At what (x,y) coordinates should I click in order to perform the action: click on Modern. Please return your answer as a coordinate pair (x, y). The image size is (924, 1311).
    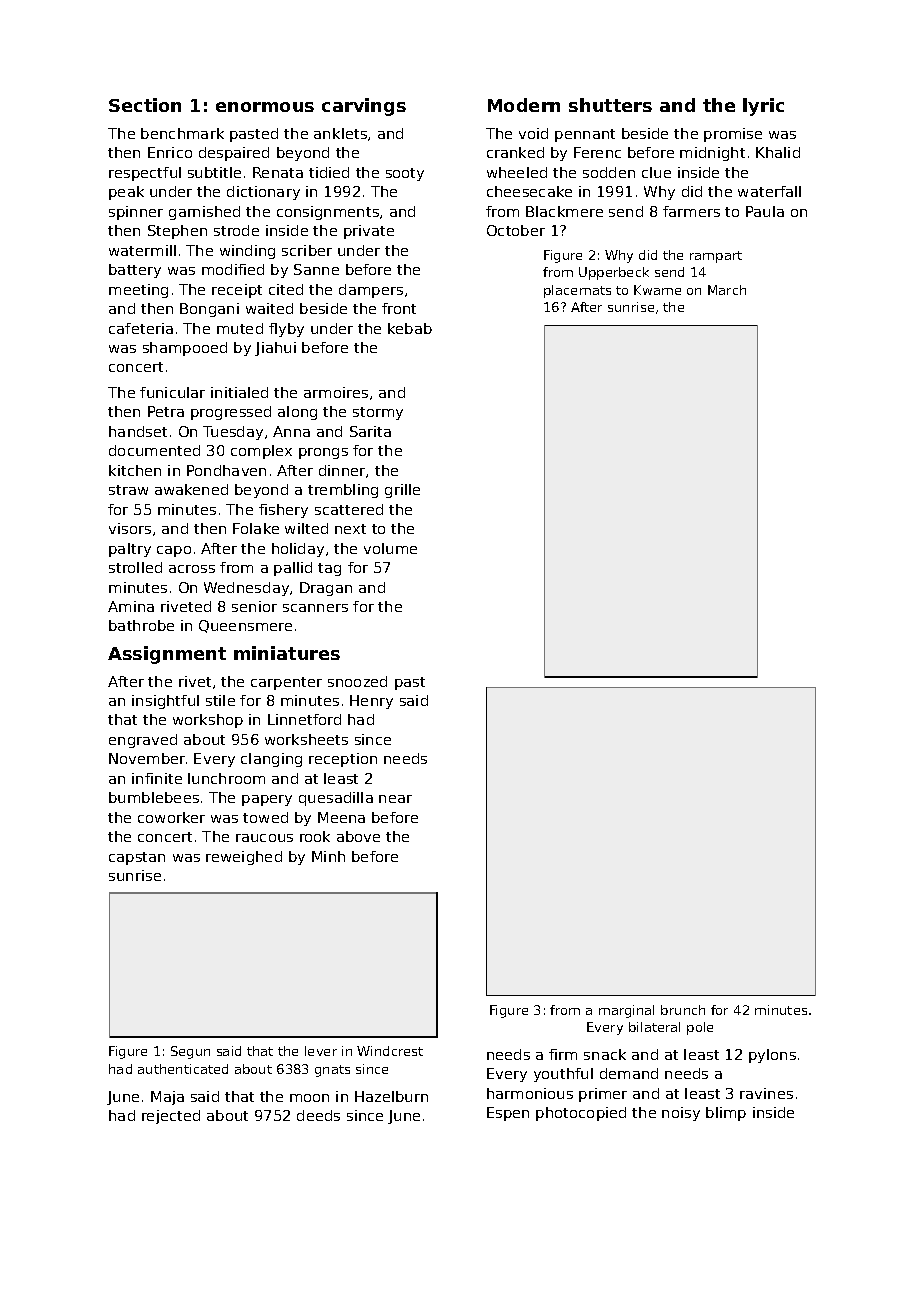
    Looking at the image, I should click on (524, 105).
